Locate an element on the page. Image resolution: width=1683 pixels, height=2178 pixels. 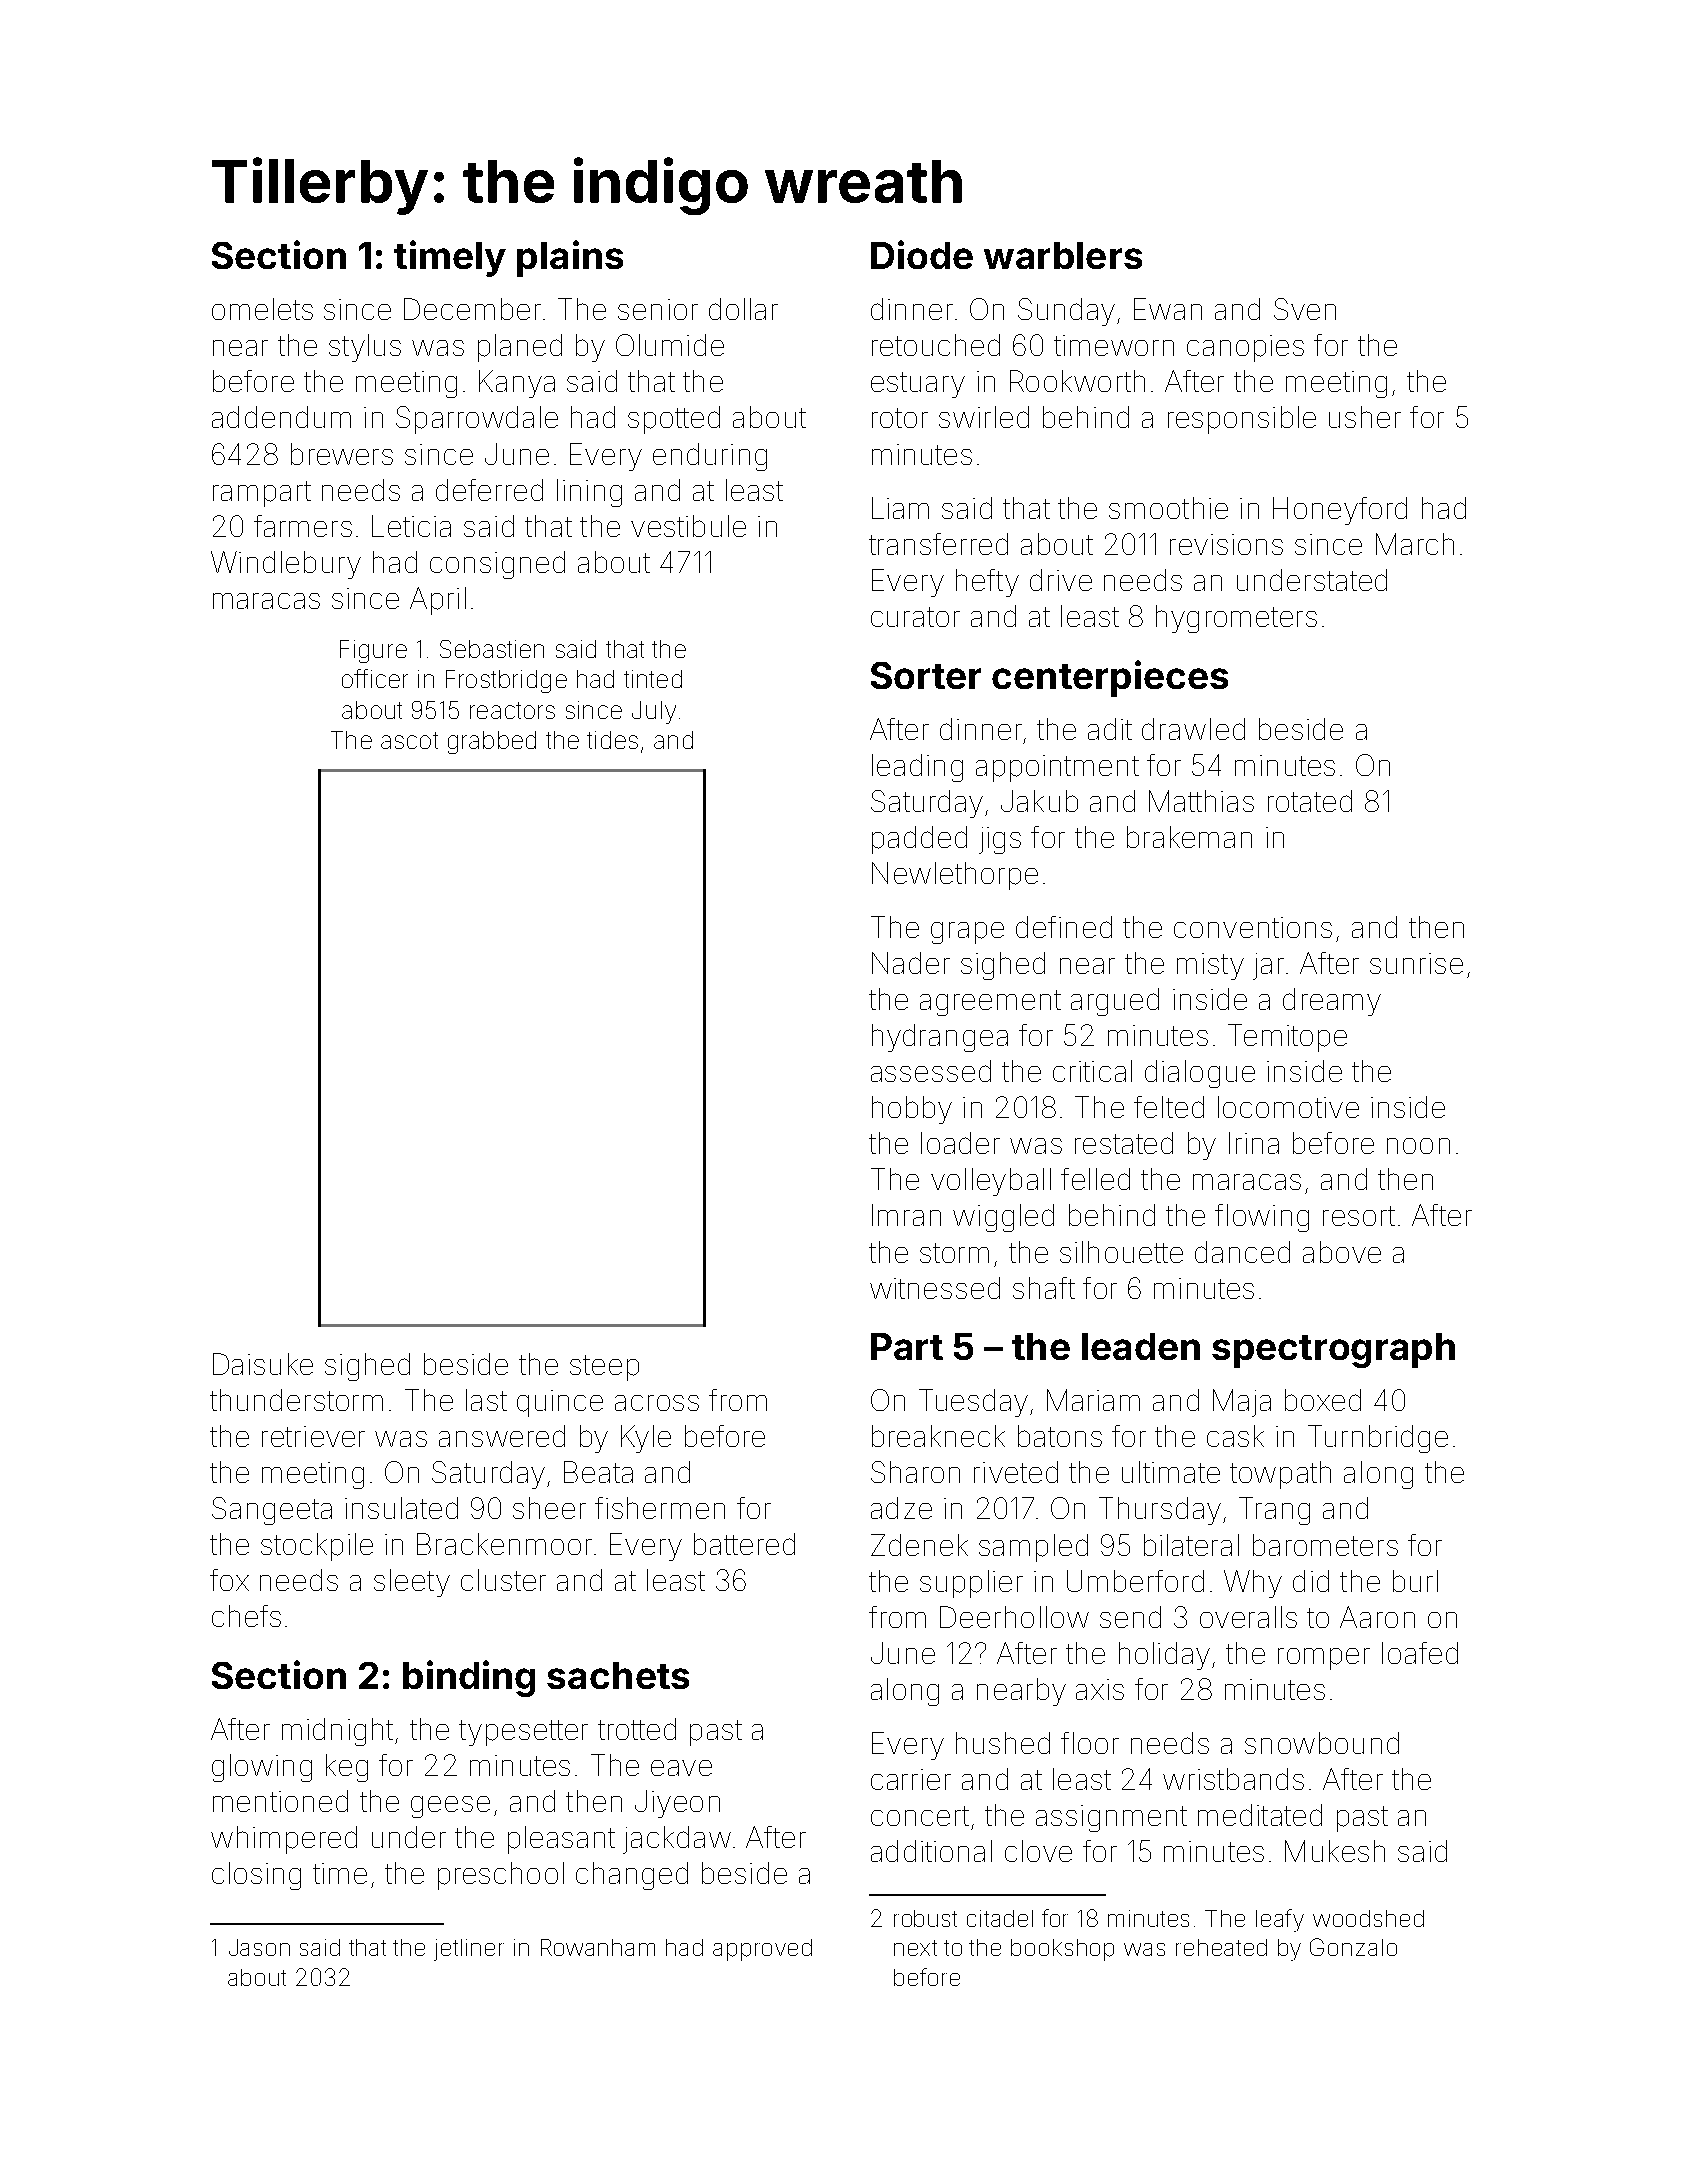
burl is located at coordinates (1415, 1581).
